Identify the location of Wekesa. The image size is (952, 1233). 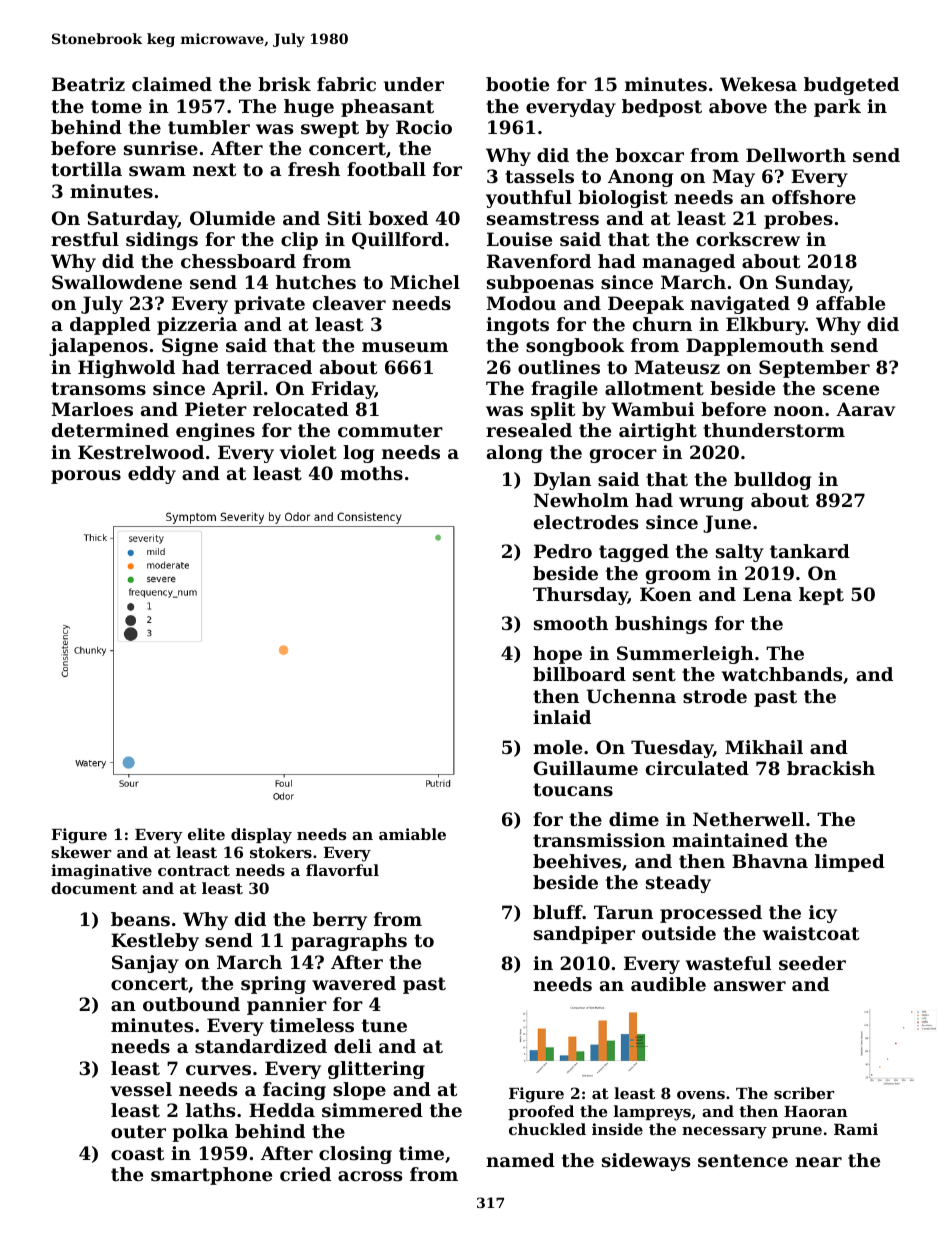
(758, 84).
